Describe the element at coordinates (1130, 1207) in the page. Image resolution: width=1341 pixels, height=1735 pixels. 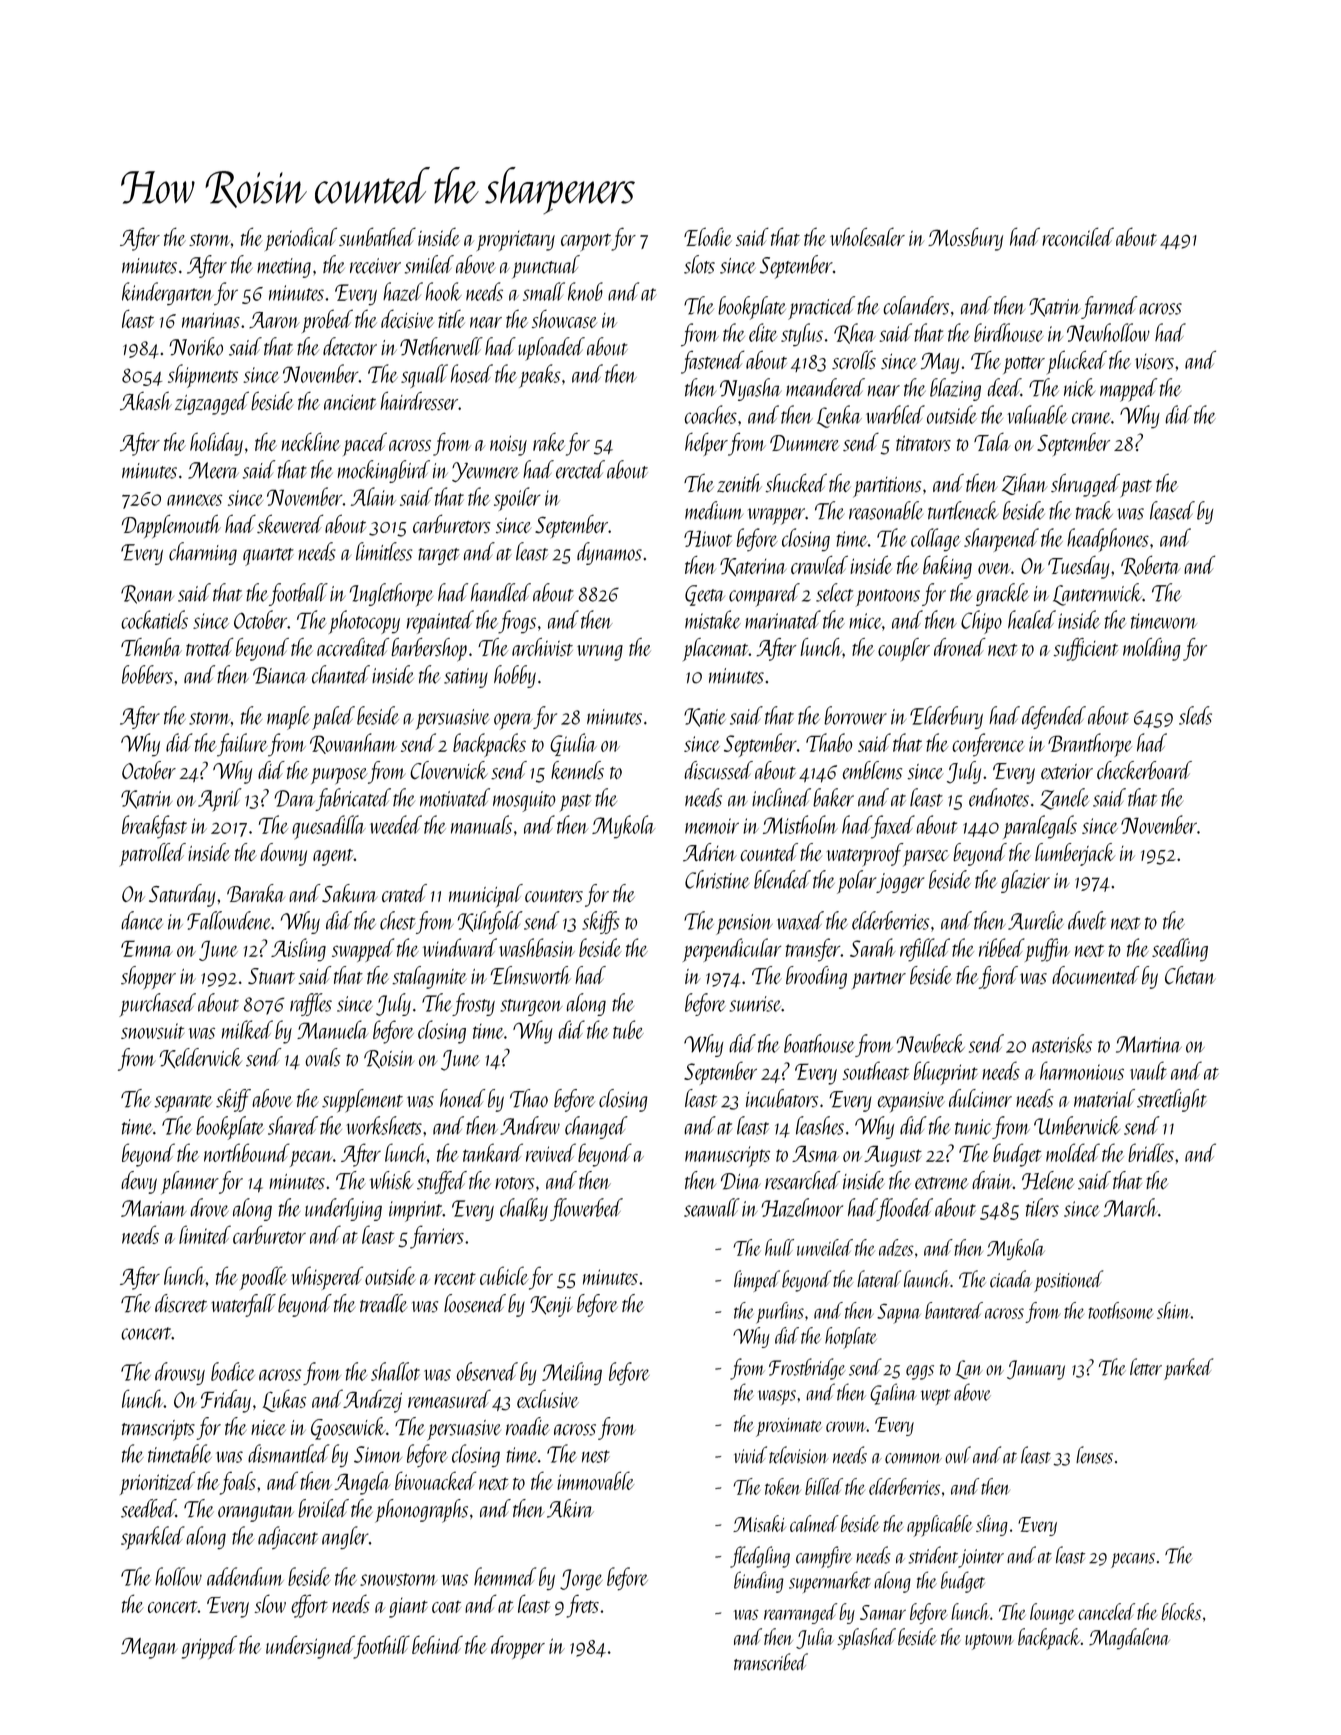
I see `March` at that location.
